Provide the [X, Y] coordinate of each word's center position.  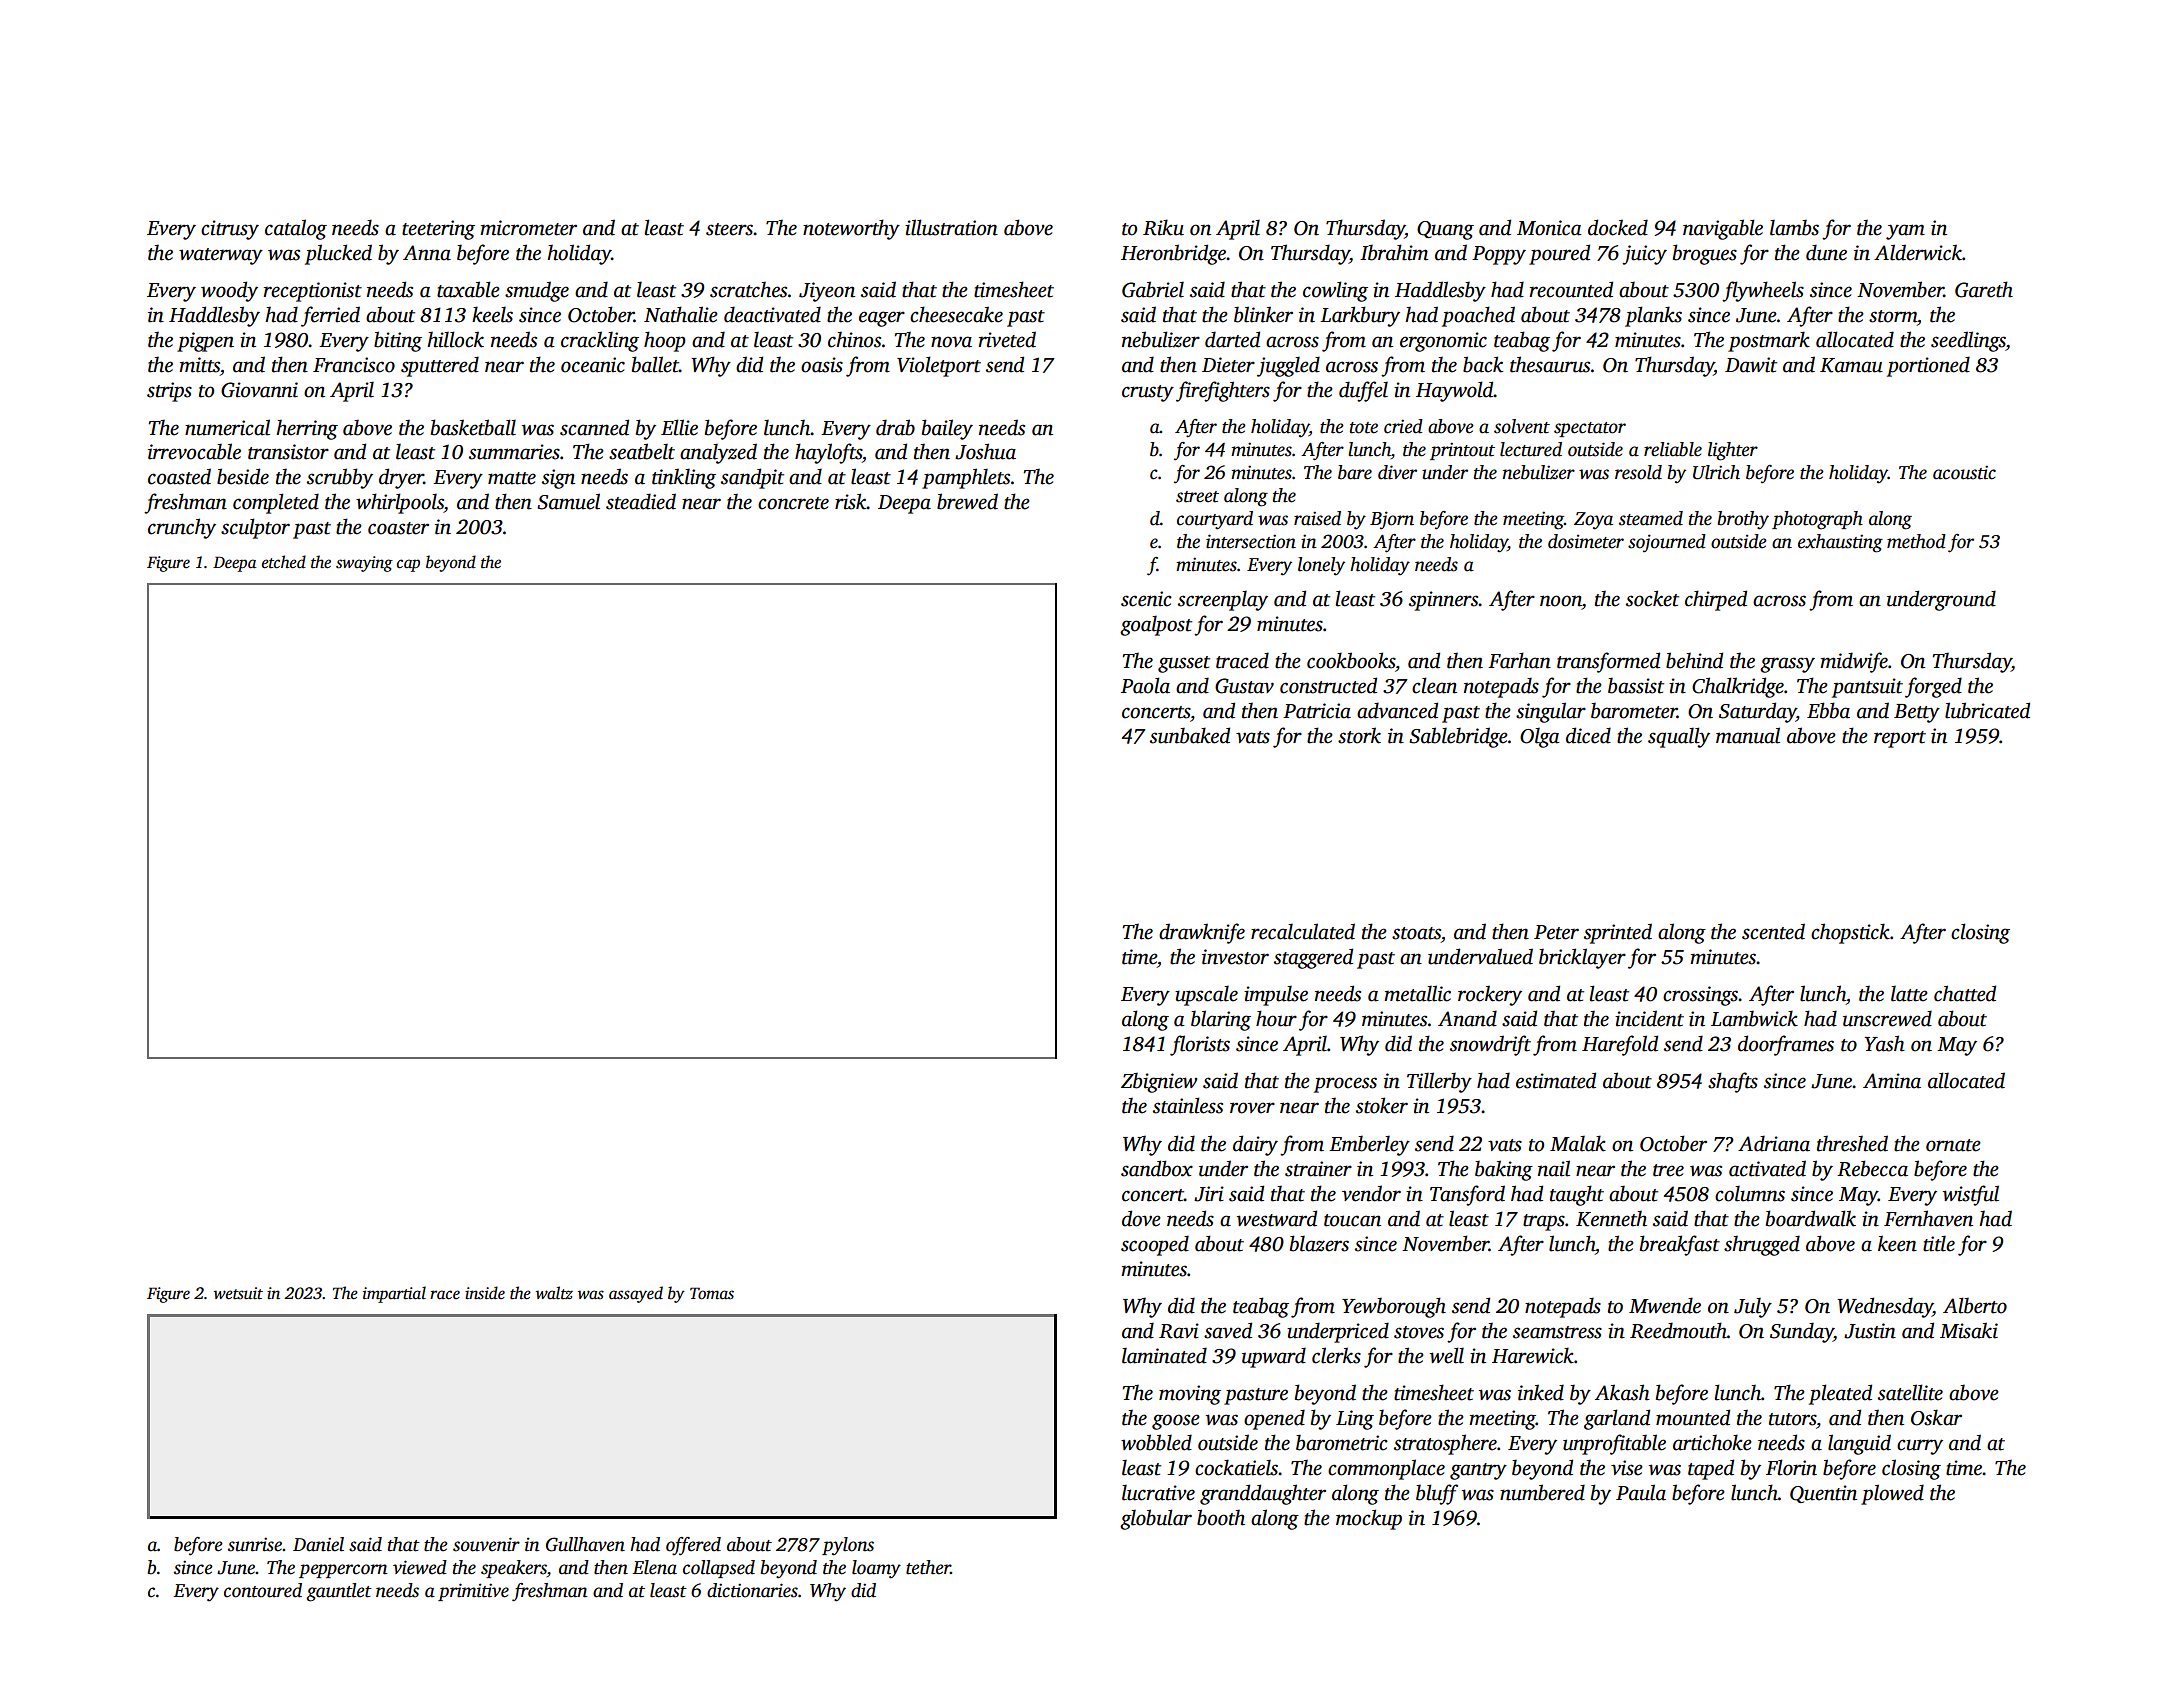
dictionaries [752, 1590]
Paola [1145, 685]
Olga [1540, 737]
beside [243, 476]
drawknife [1202, 933]
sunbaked [1190, 735]
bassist [1636, 685]
